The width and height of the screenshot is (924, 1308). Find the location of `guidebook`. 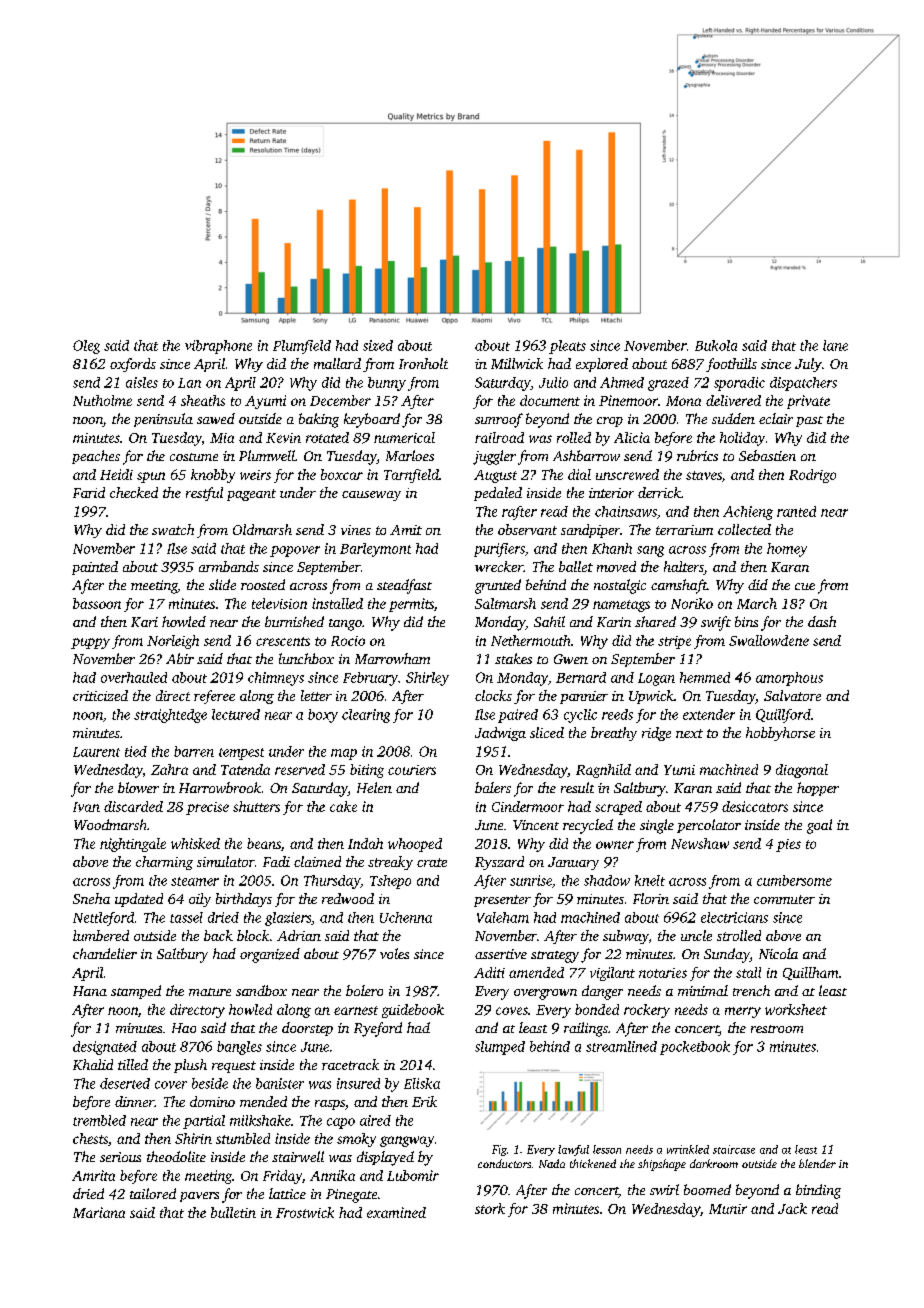

guidebook is located at coordinates (413, 1011).
